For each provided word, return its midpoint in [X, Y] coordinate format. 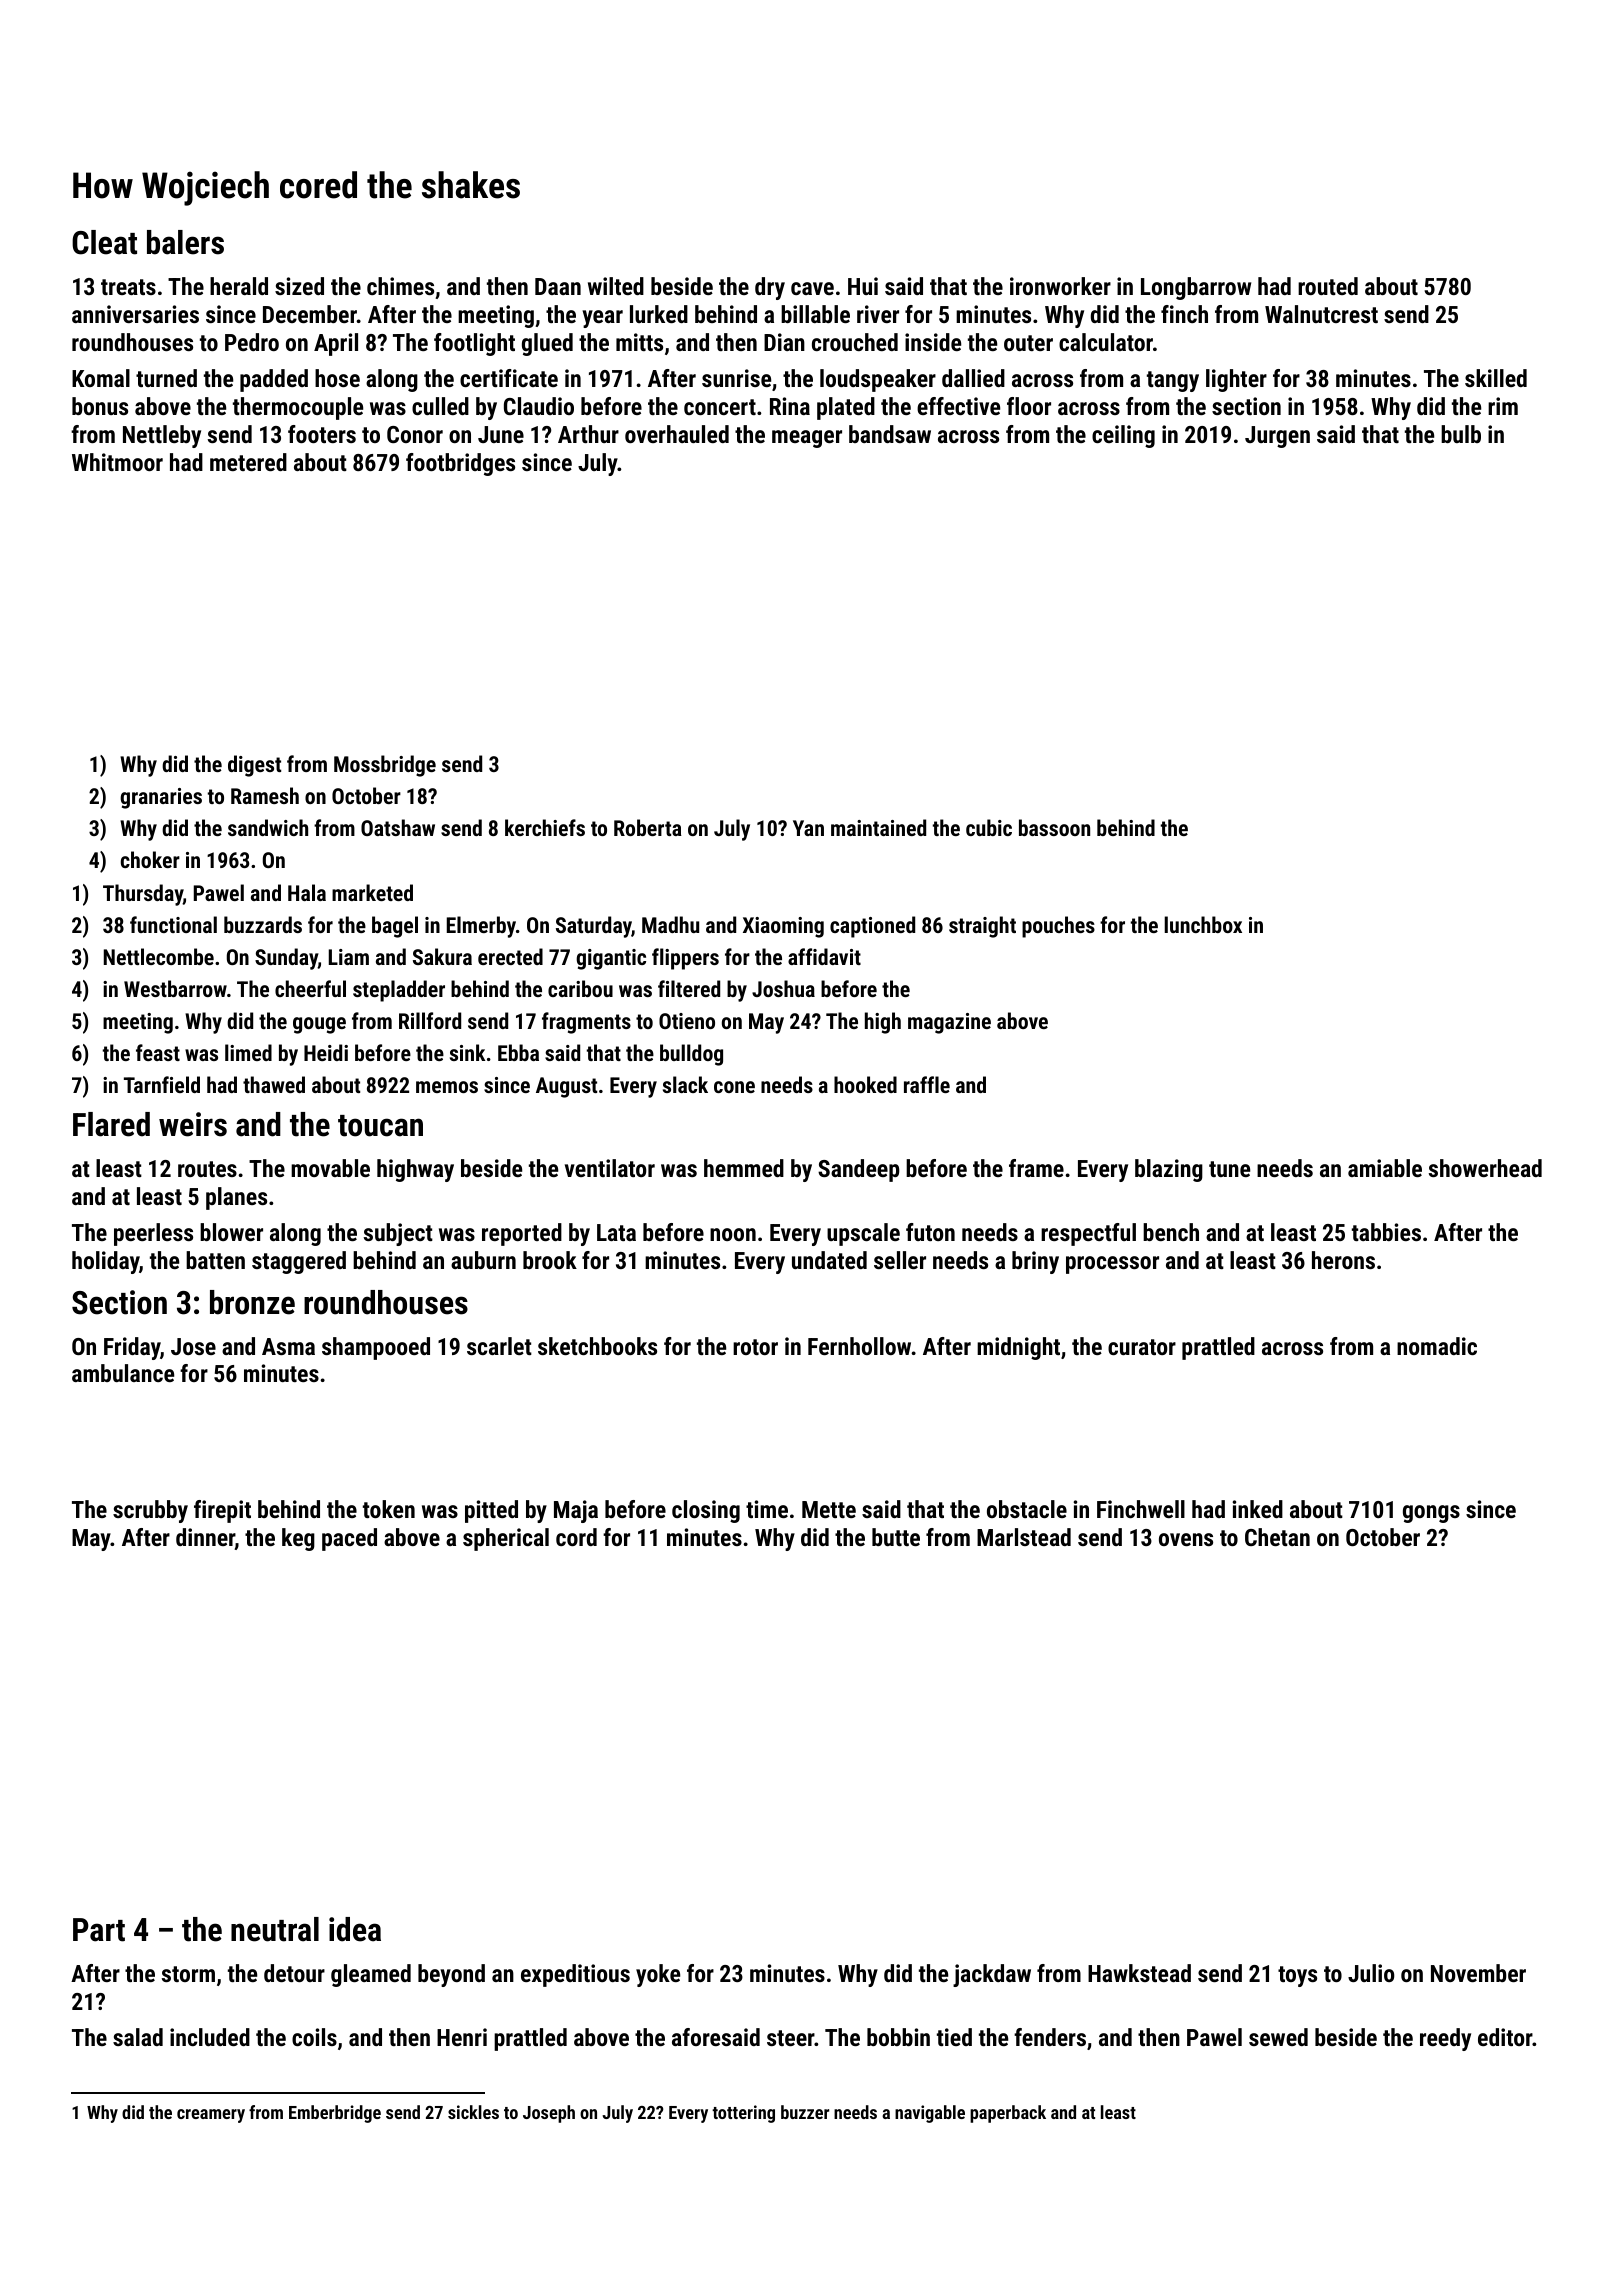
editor [1505, 2037]
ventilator [610, 1168]
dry [770, 288]
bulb [1461, 434]
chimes [400, 286]
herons [1343, 1260]
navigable [930, 2114]
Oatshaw [398, 827]
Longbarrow [1196, 288]
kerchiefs [545, 827]
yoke [658, 1975]
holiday [105, 1262]
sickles [473, 2112]
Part [99, 1930]
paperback [1008, 2114]
